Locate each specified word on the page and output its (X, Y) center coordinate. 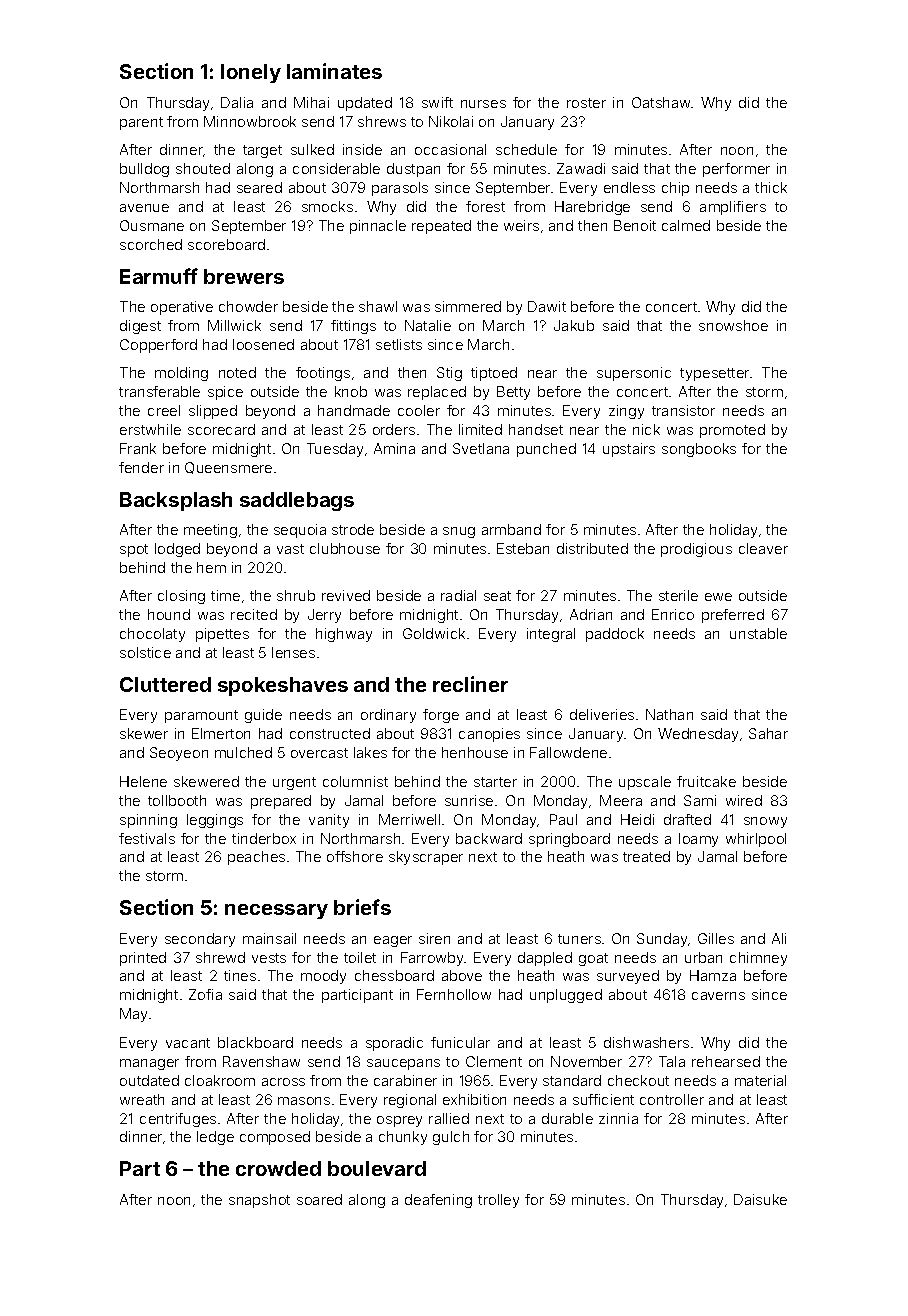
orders (394, 429)
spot (134, 550)
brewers (244, 276)
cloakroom (220, 1080)
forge (441, 716)
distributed (592, 548)
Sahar (768, 733)
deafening (438, 1201)
